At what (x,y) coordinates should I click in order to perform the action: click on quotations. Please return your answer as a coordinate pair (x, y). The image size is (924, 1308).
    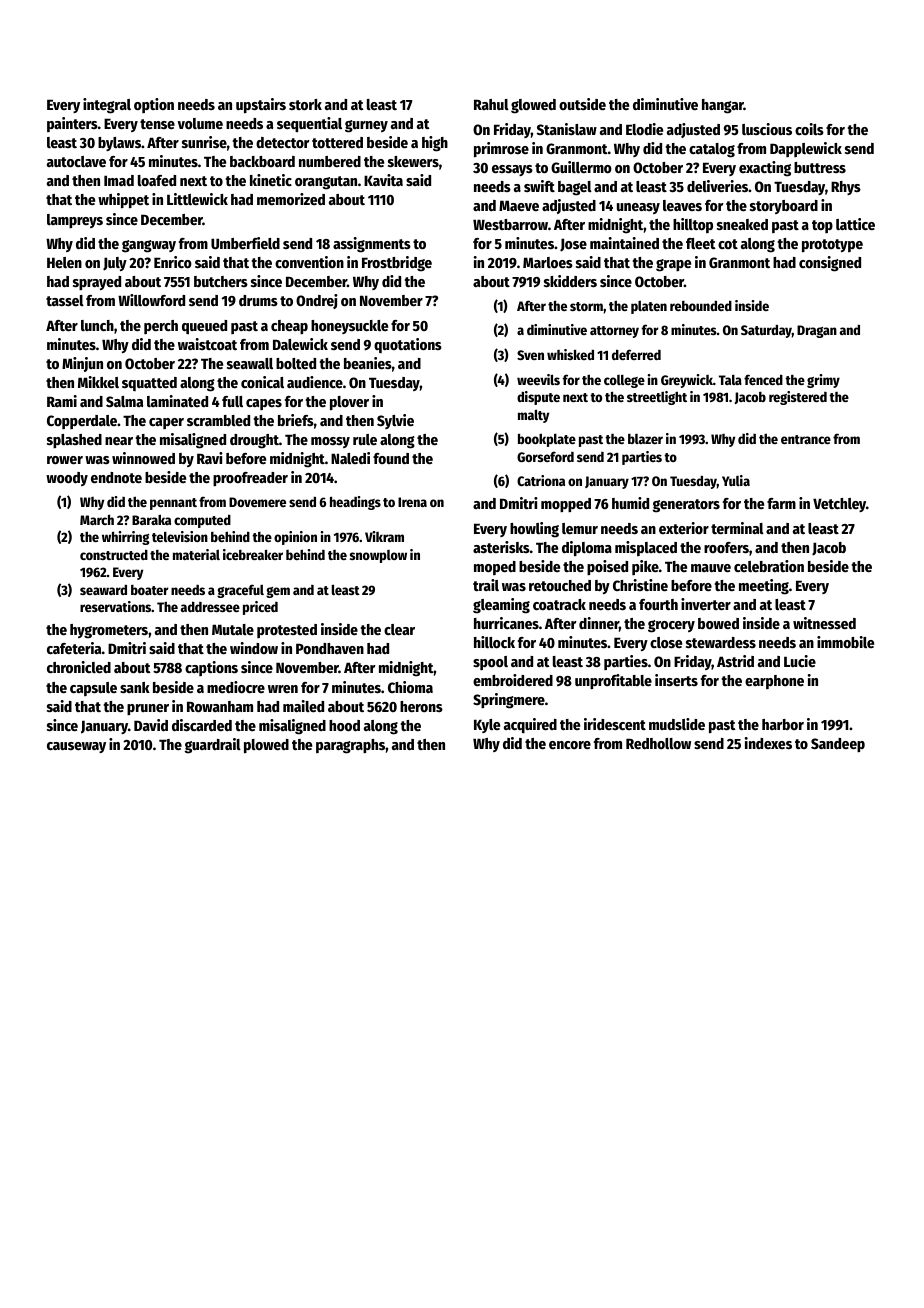
    Looking at the image, I should click on (408, 345).
